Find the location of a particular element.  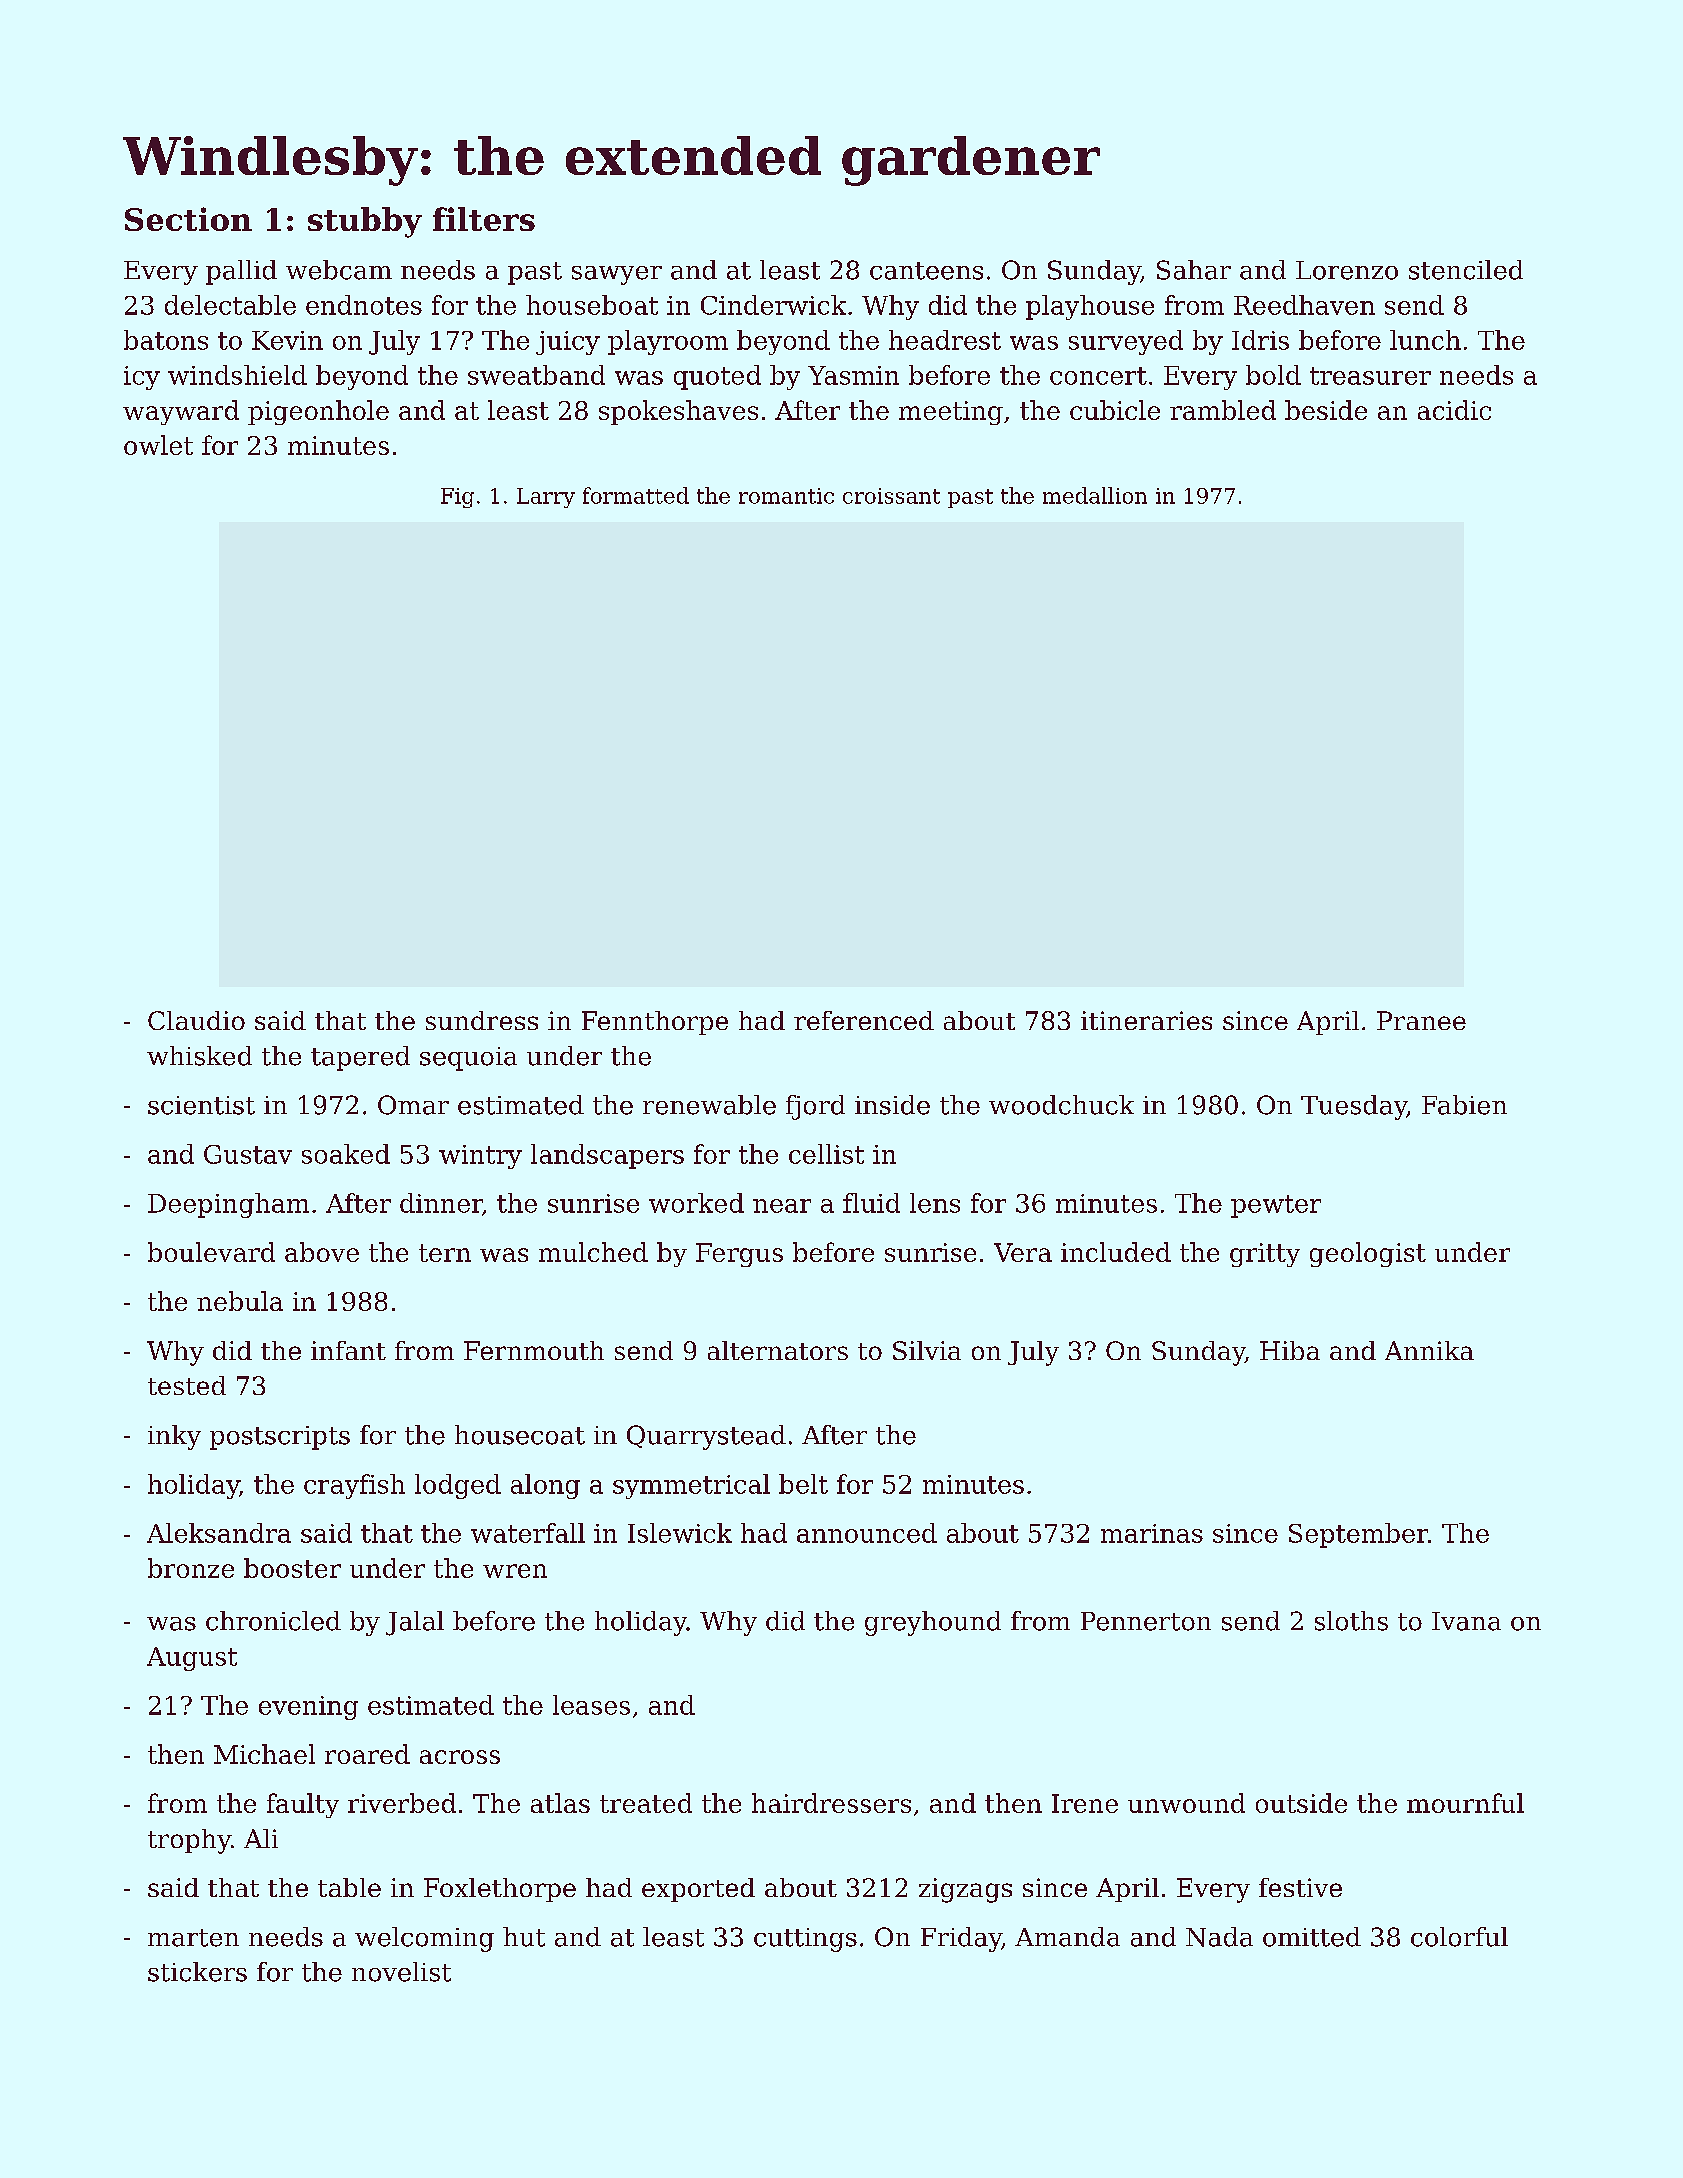

hairdressers is located at coordinates (831, 1803).
